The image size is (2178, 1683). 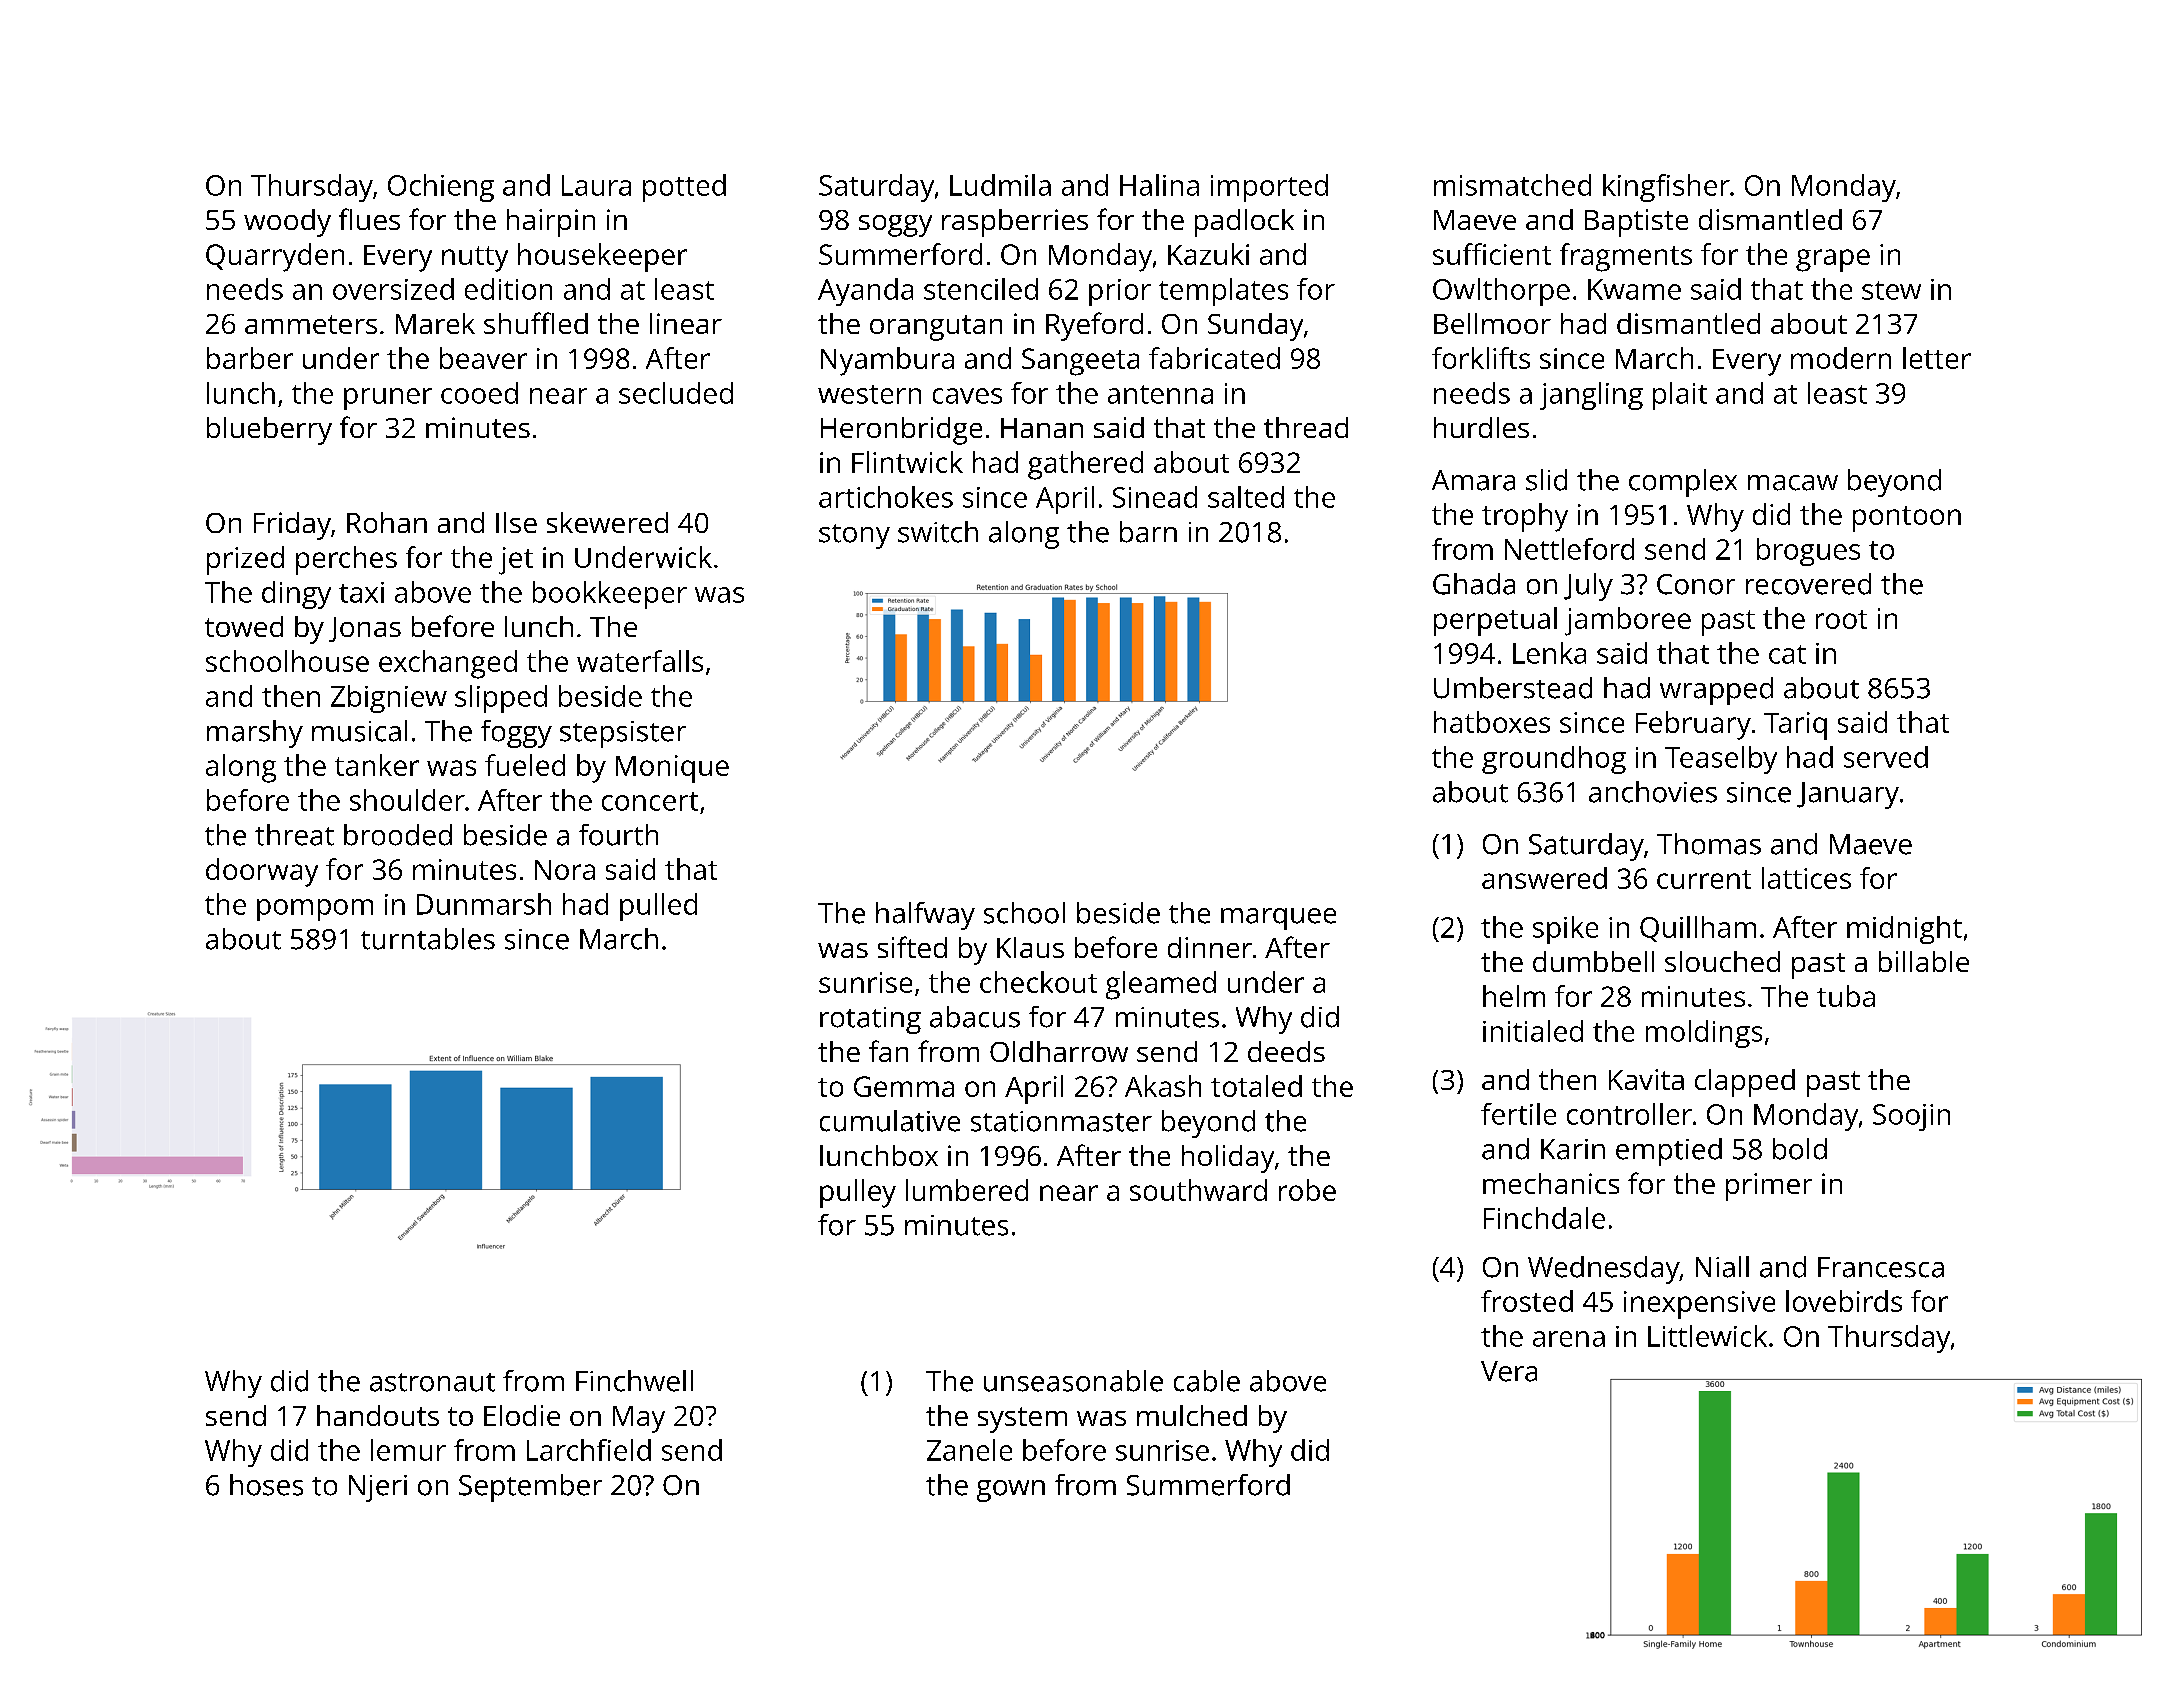 What do you see at coordinates (1527, 1301) in the screenshot?
I see `frosted` at bounding box center [1527, 1301].
